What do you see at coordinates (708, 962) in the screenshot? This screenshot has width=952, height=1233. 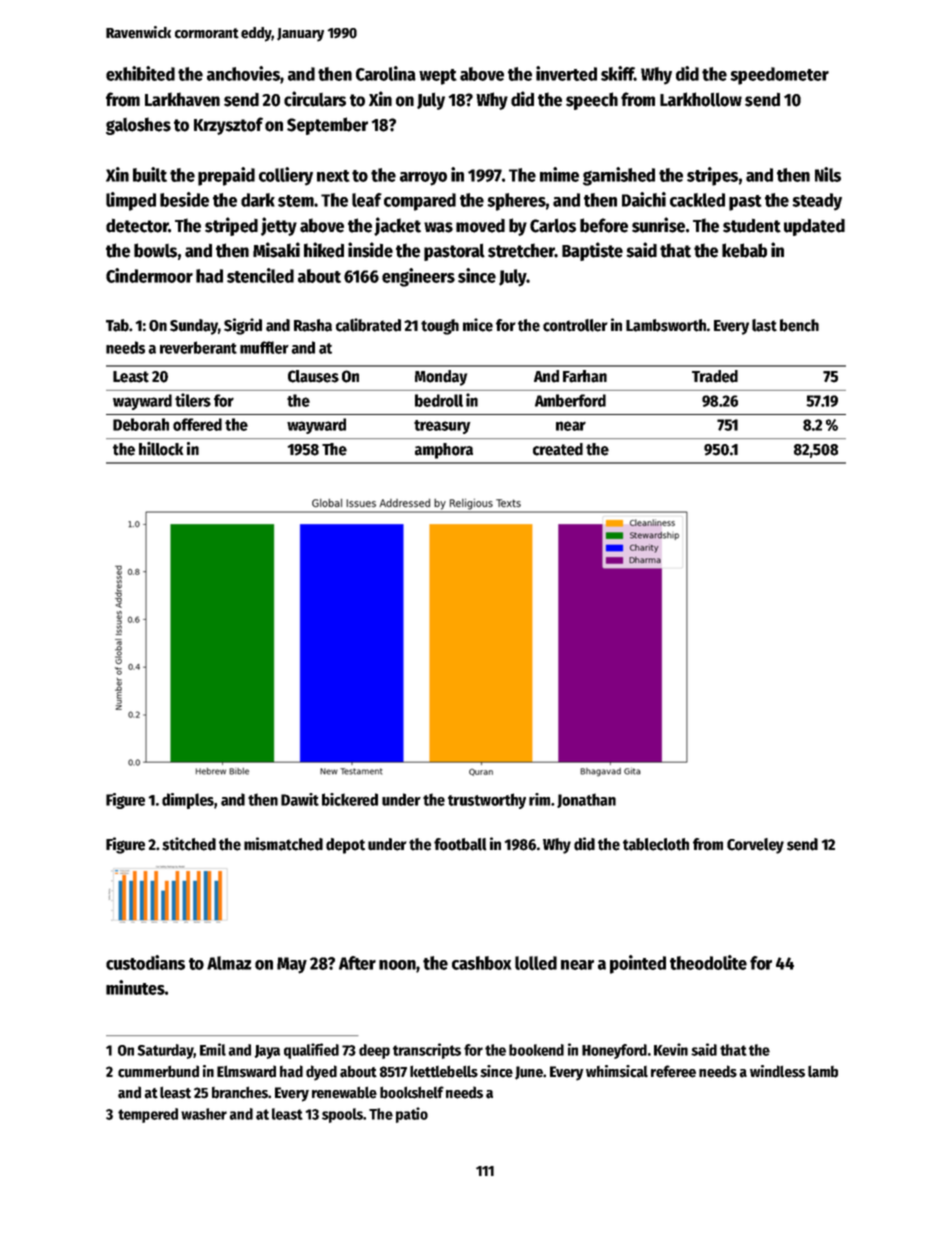 I see `theodolite` at bounding box center [708, 962].
